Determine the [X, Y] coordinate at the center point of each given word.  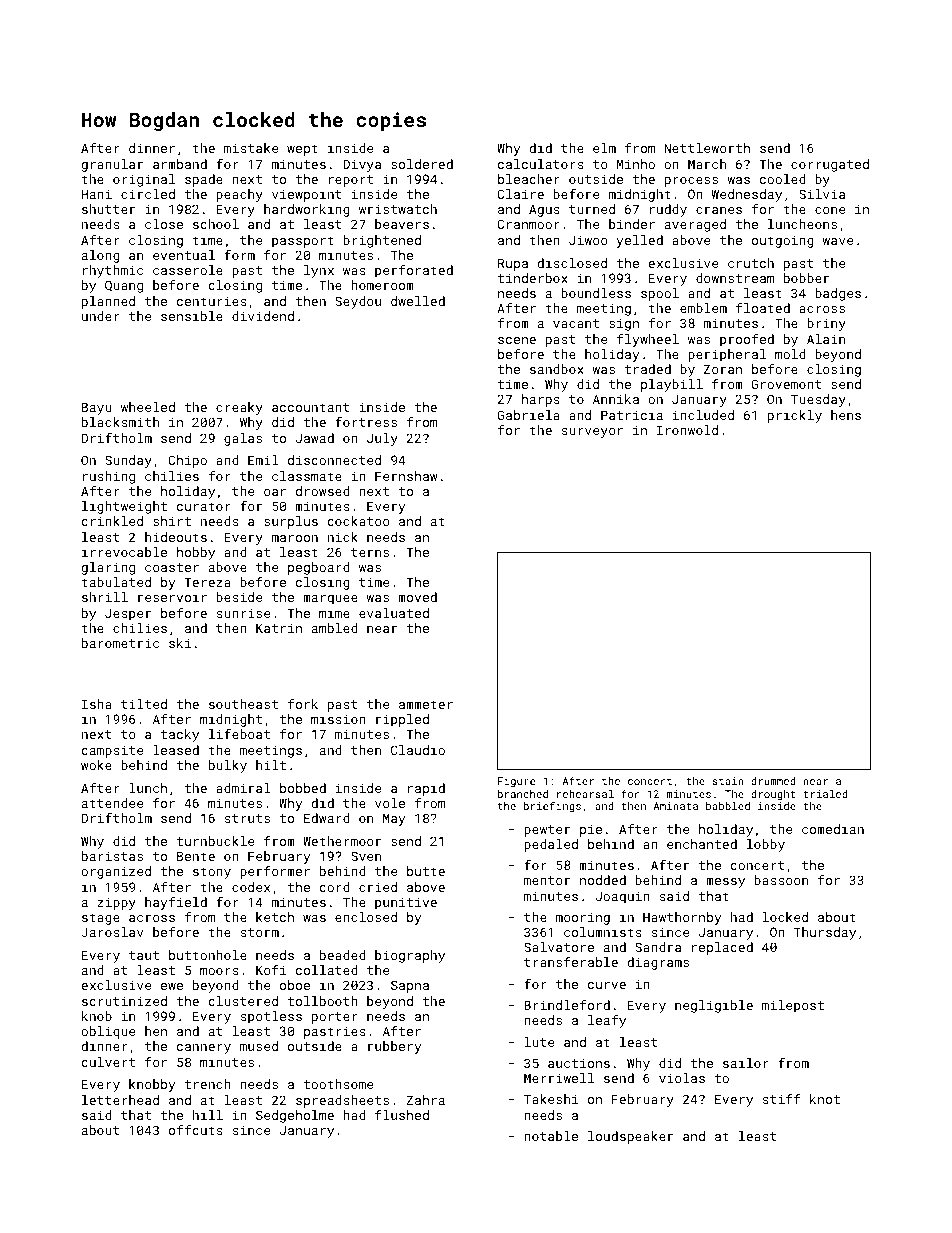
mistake [251, 148]
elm [604, 148]
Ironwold [687, 430]
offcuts [196, 1130]
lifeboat [239, 734]
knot [825, 1099]
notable [551, 1136]
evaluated [394, 613]
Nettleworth [707, 148]
